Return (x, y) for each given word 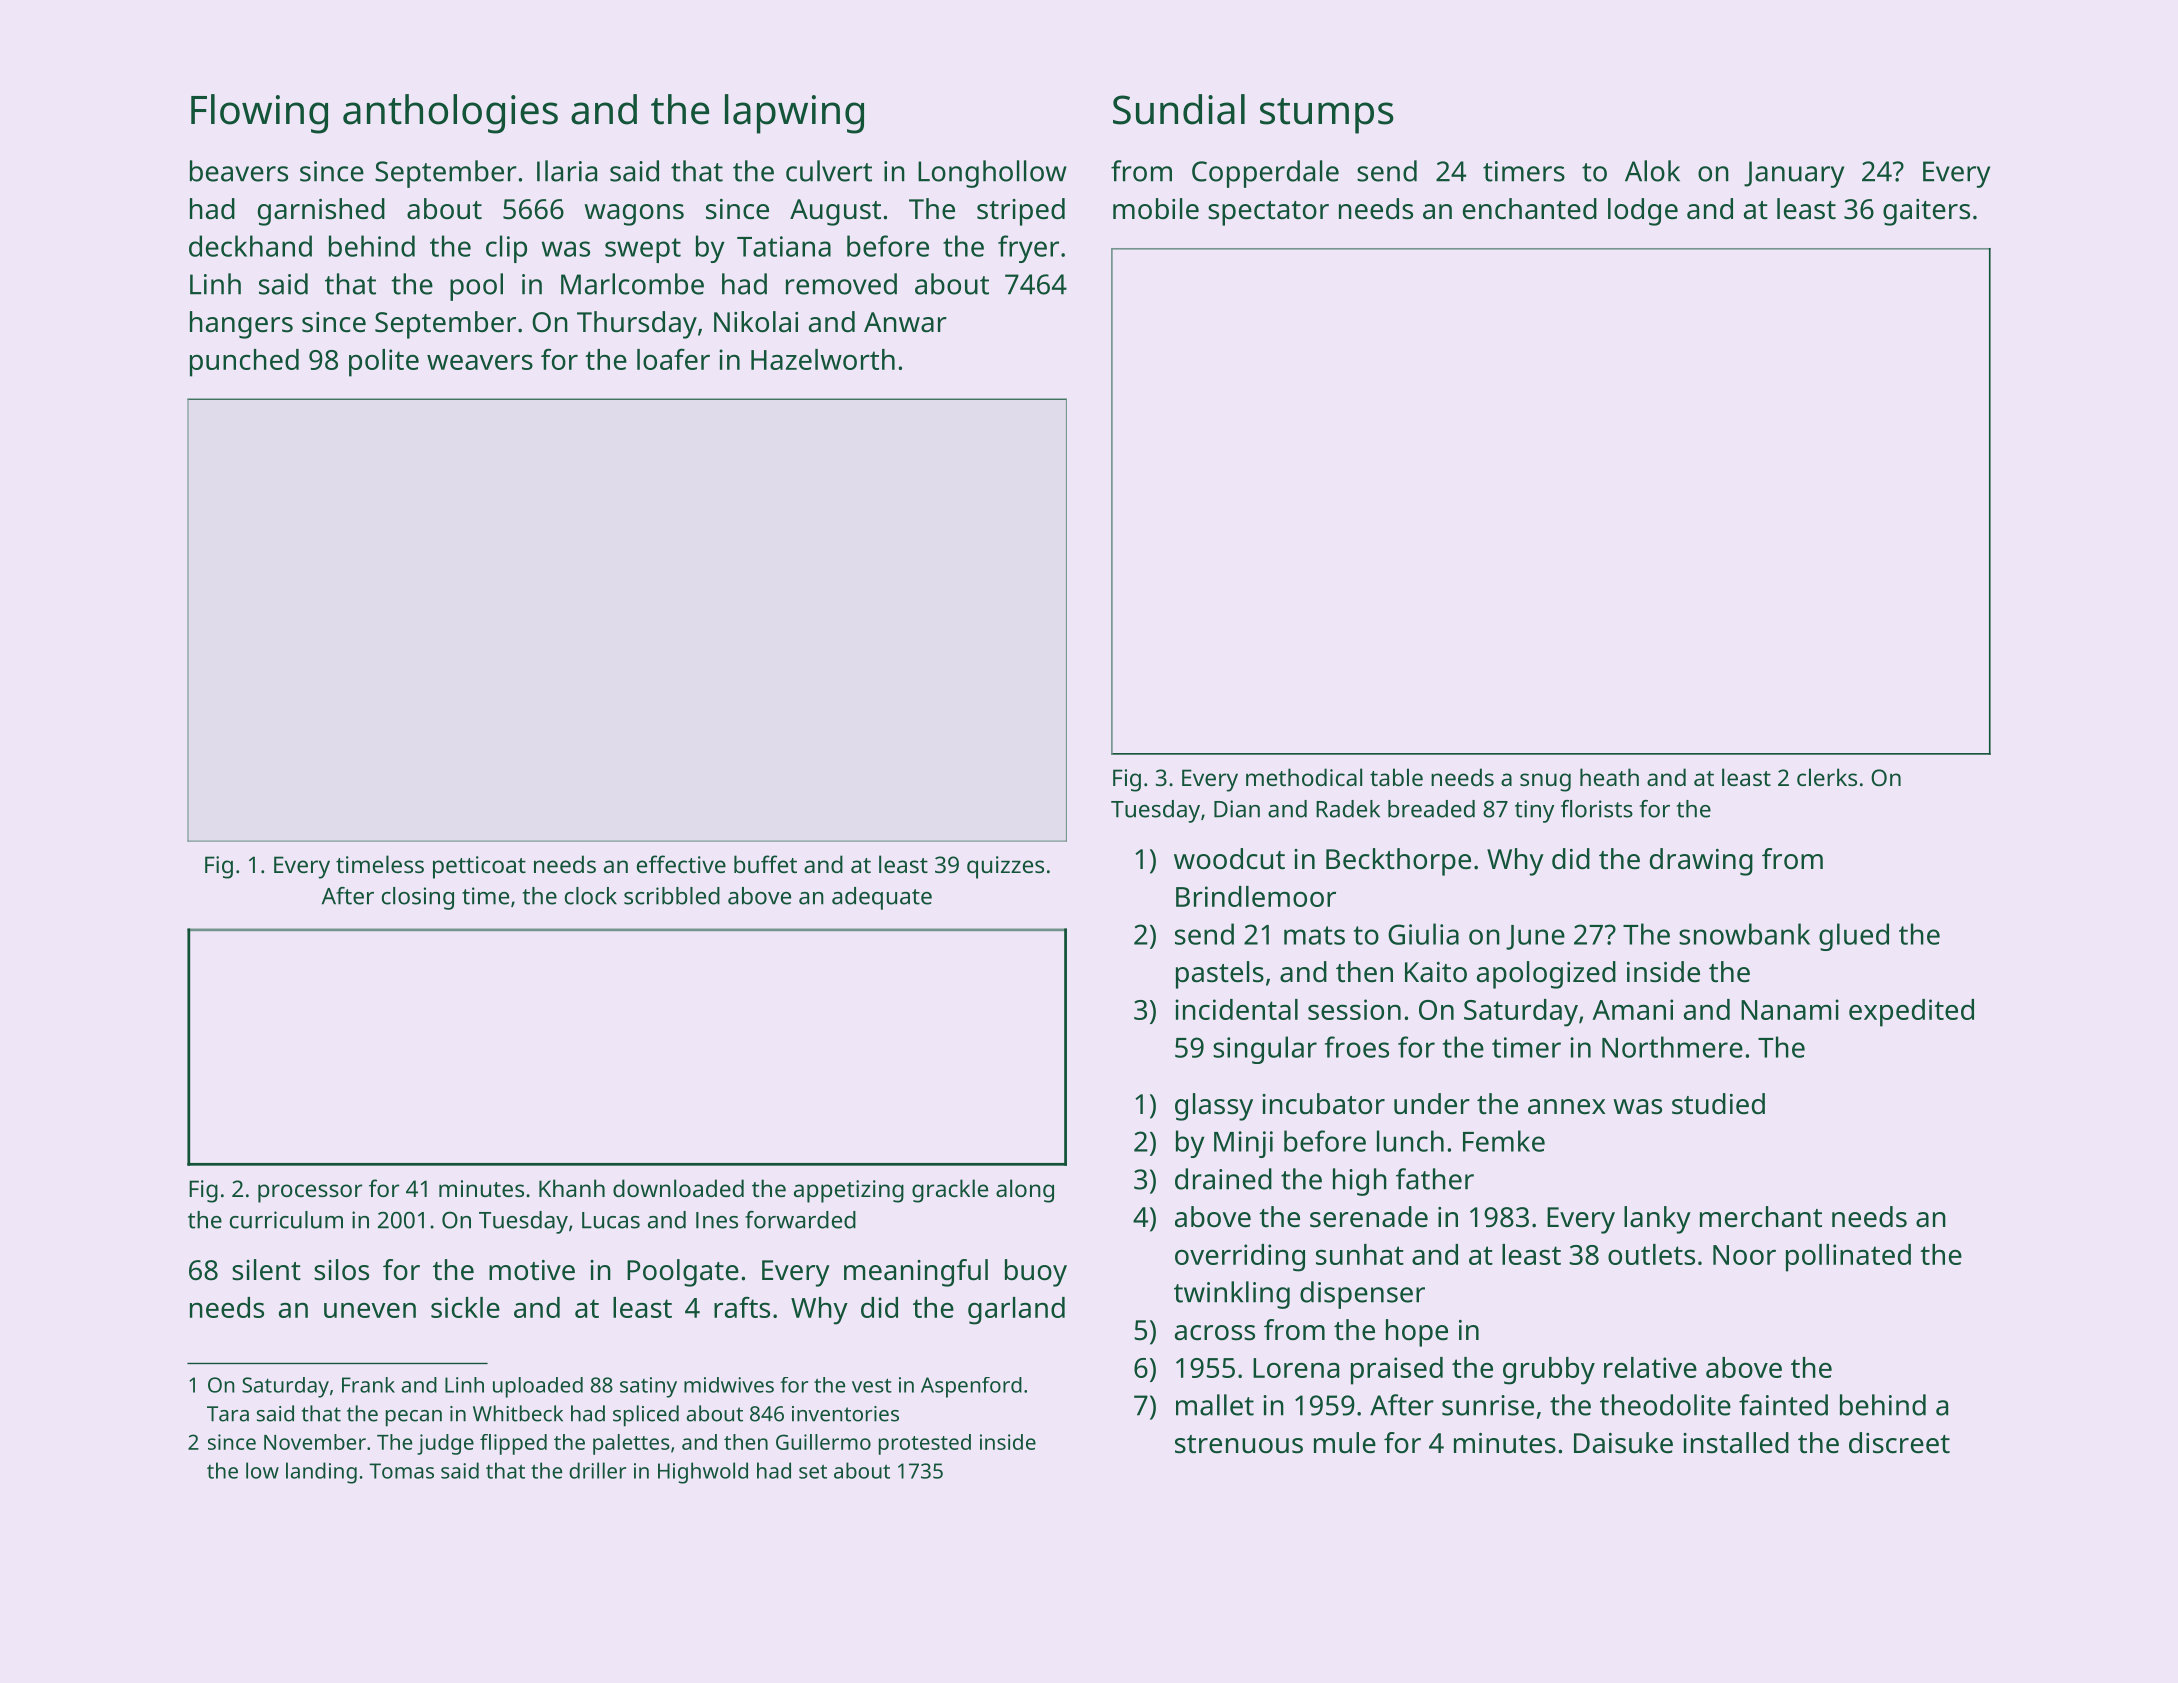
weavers (480, 362)
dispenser (1362, 1295)
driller (597, 1470)
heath (1609, 777)
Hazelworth (823, 359)
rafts (742, 1307)
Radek (1348, 809)
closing (418, 898)
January (1794, 174)
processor (310, 1193)
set (813, 1472)
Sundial (1179, 109)
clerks (1827, 777)
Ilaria (567, 171)
